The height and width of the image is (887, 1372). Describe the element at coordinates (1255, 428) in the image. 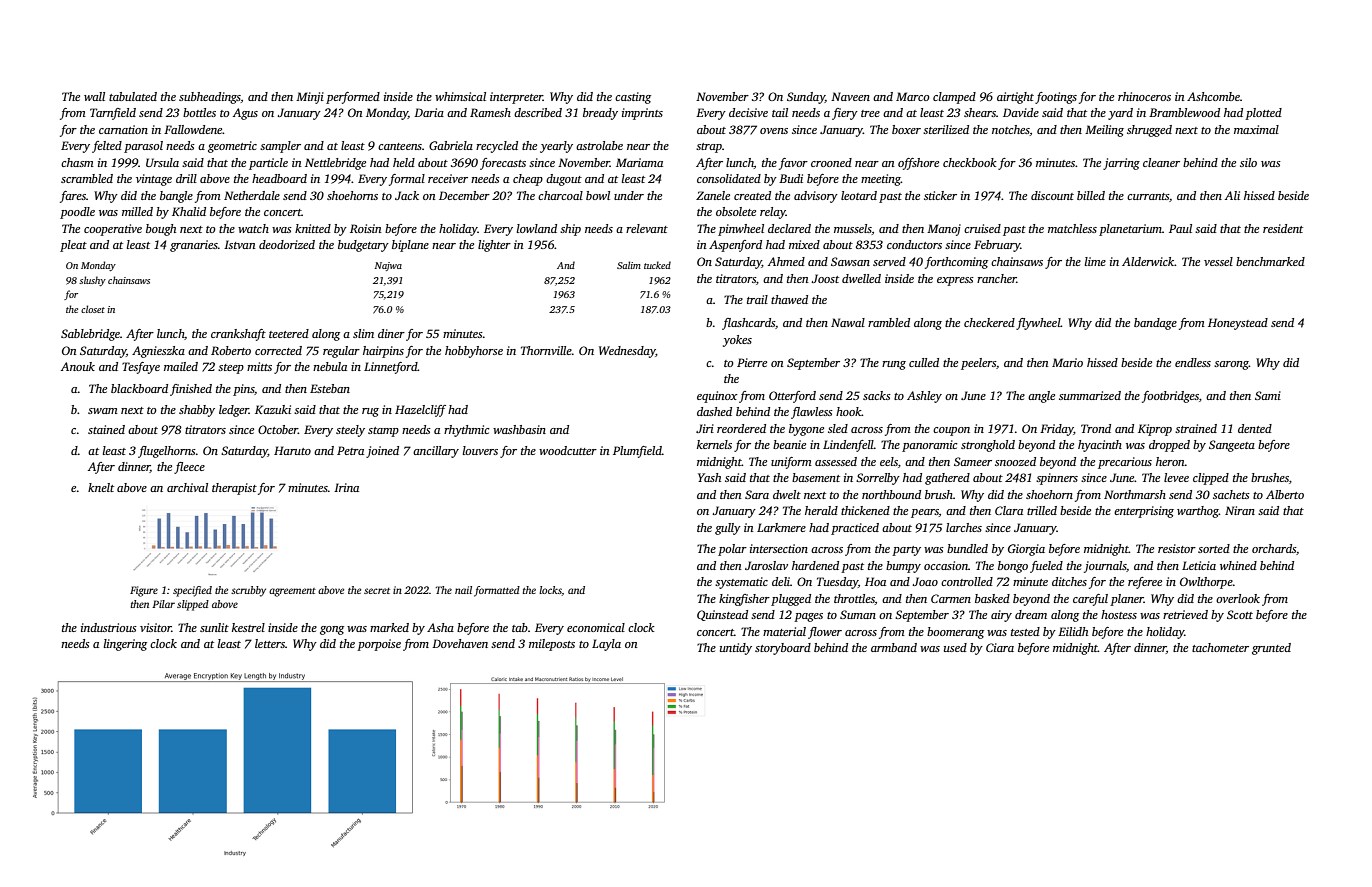

I see `dented` at that location.
